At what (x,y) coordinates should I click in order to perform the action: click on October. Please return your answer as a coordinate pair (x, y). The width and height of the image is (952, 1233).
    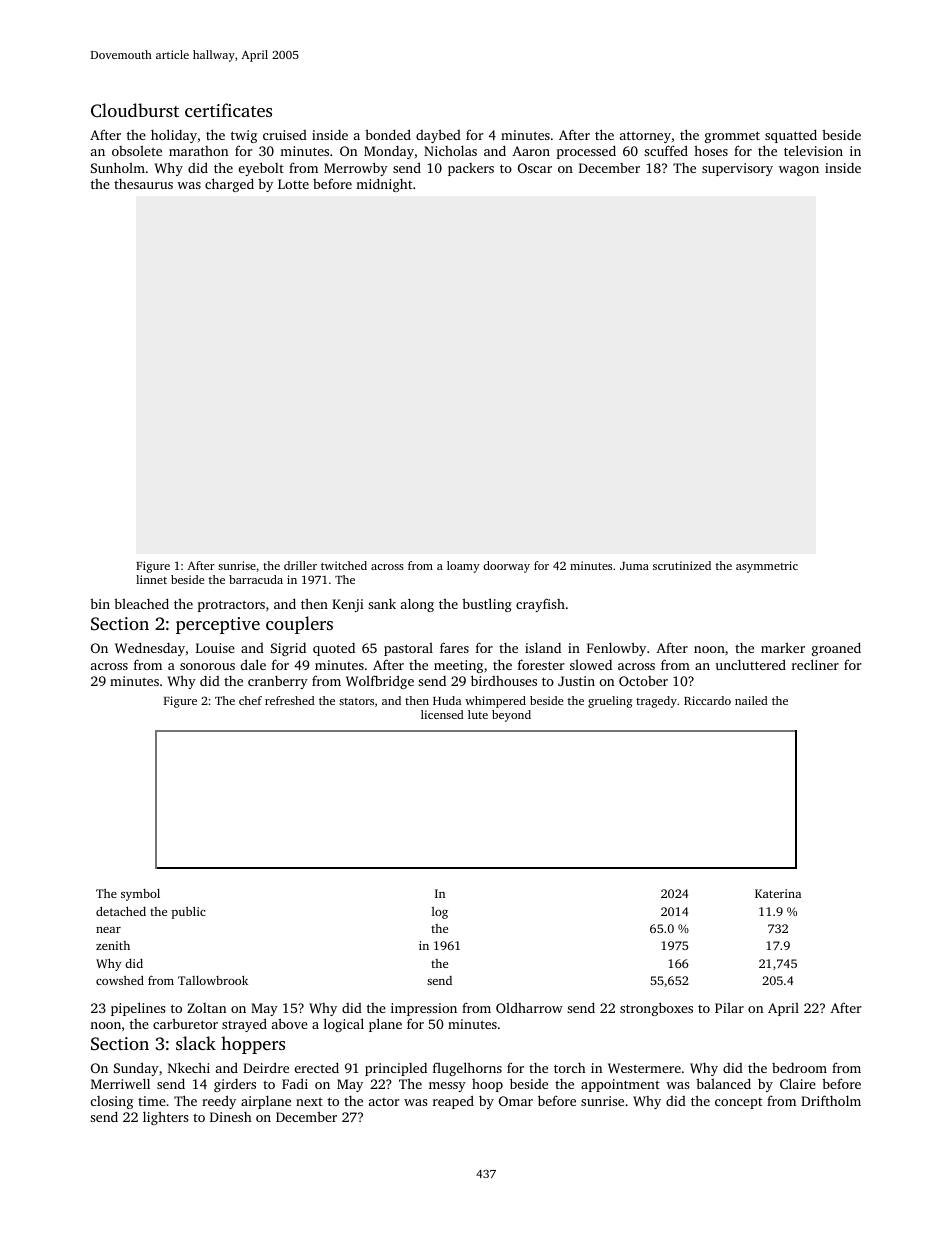
    Looking at the image, I should click on (643, 681).
